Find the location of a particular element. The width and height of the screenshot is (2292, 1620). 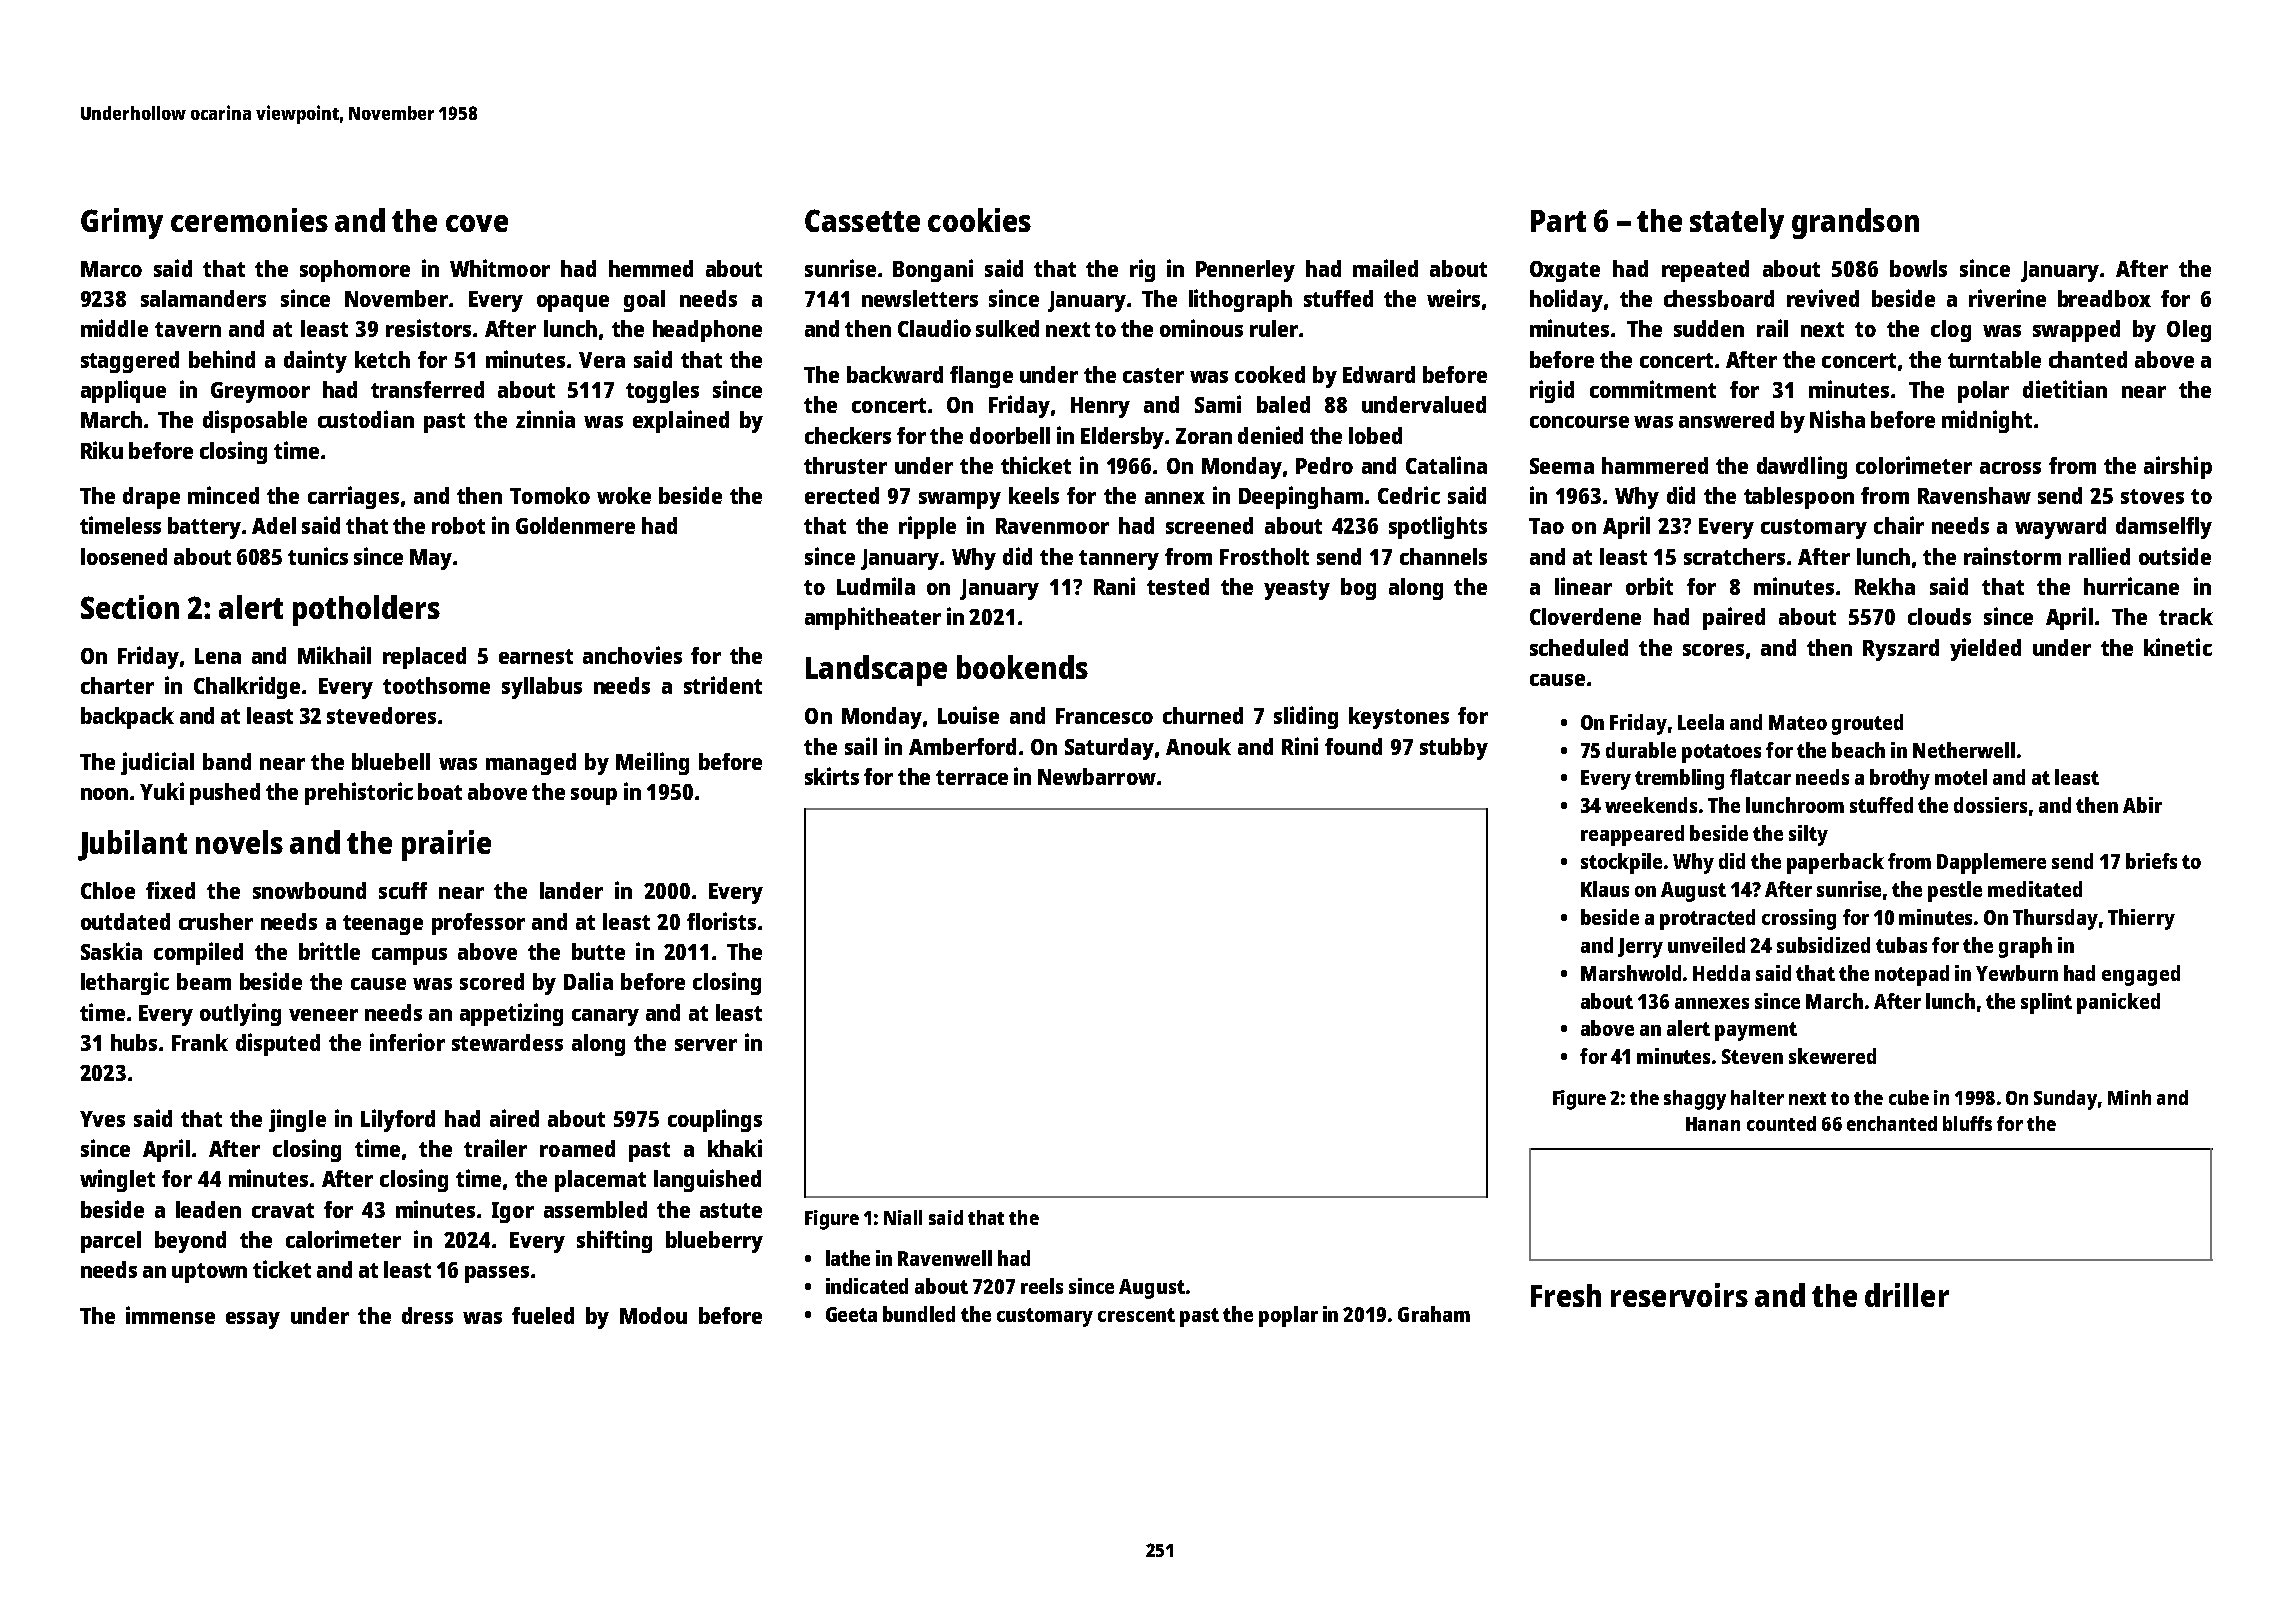

breadbox is located at coordinates (2104, 298).
